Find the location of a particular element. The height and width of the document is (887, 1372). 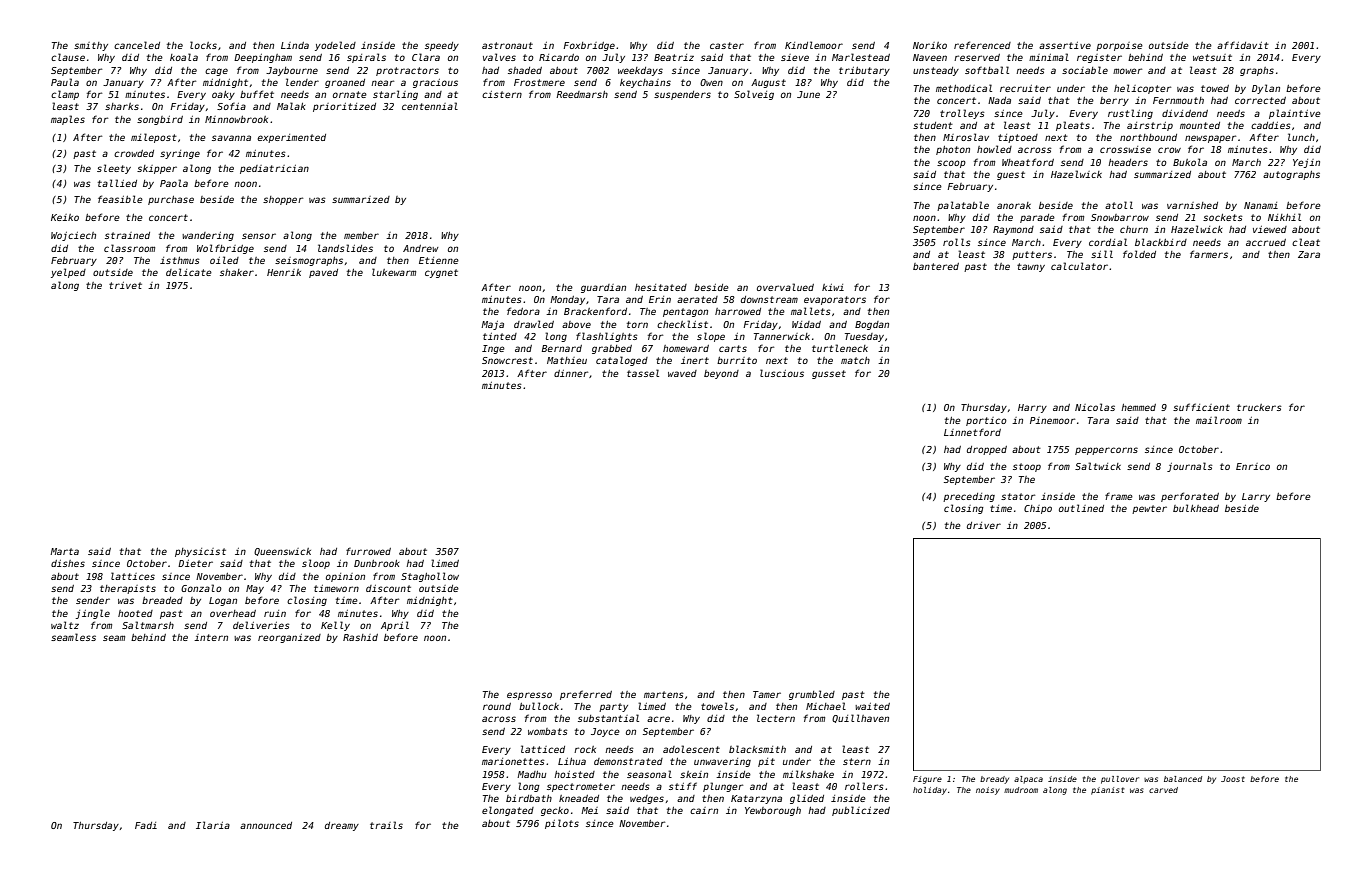

martens is located at coordinates (663, 694).
